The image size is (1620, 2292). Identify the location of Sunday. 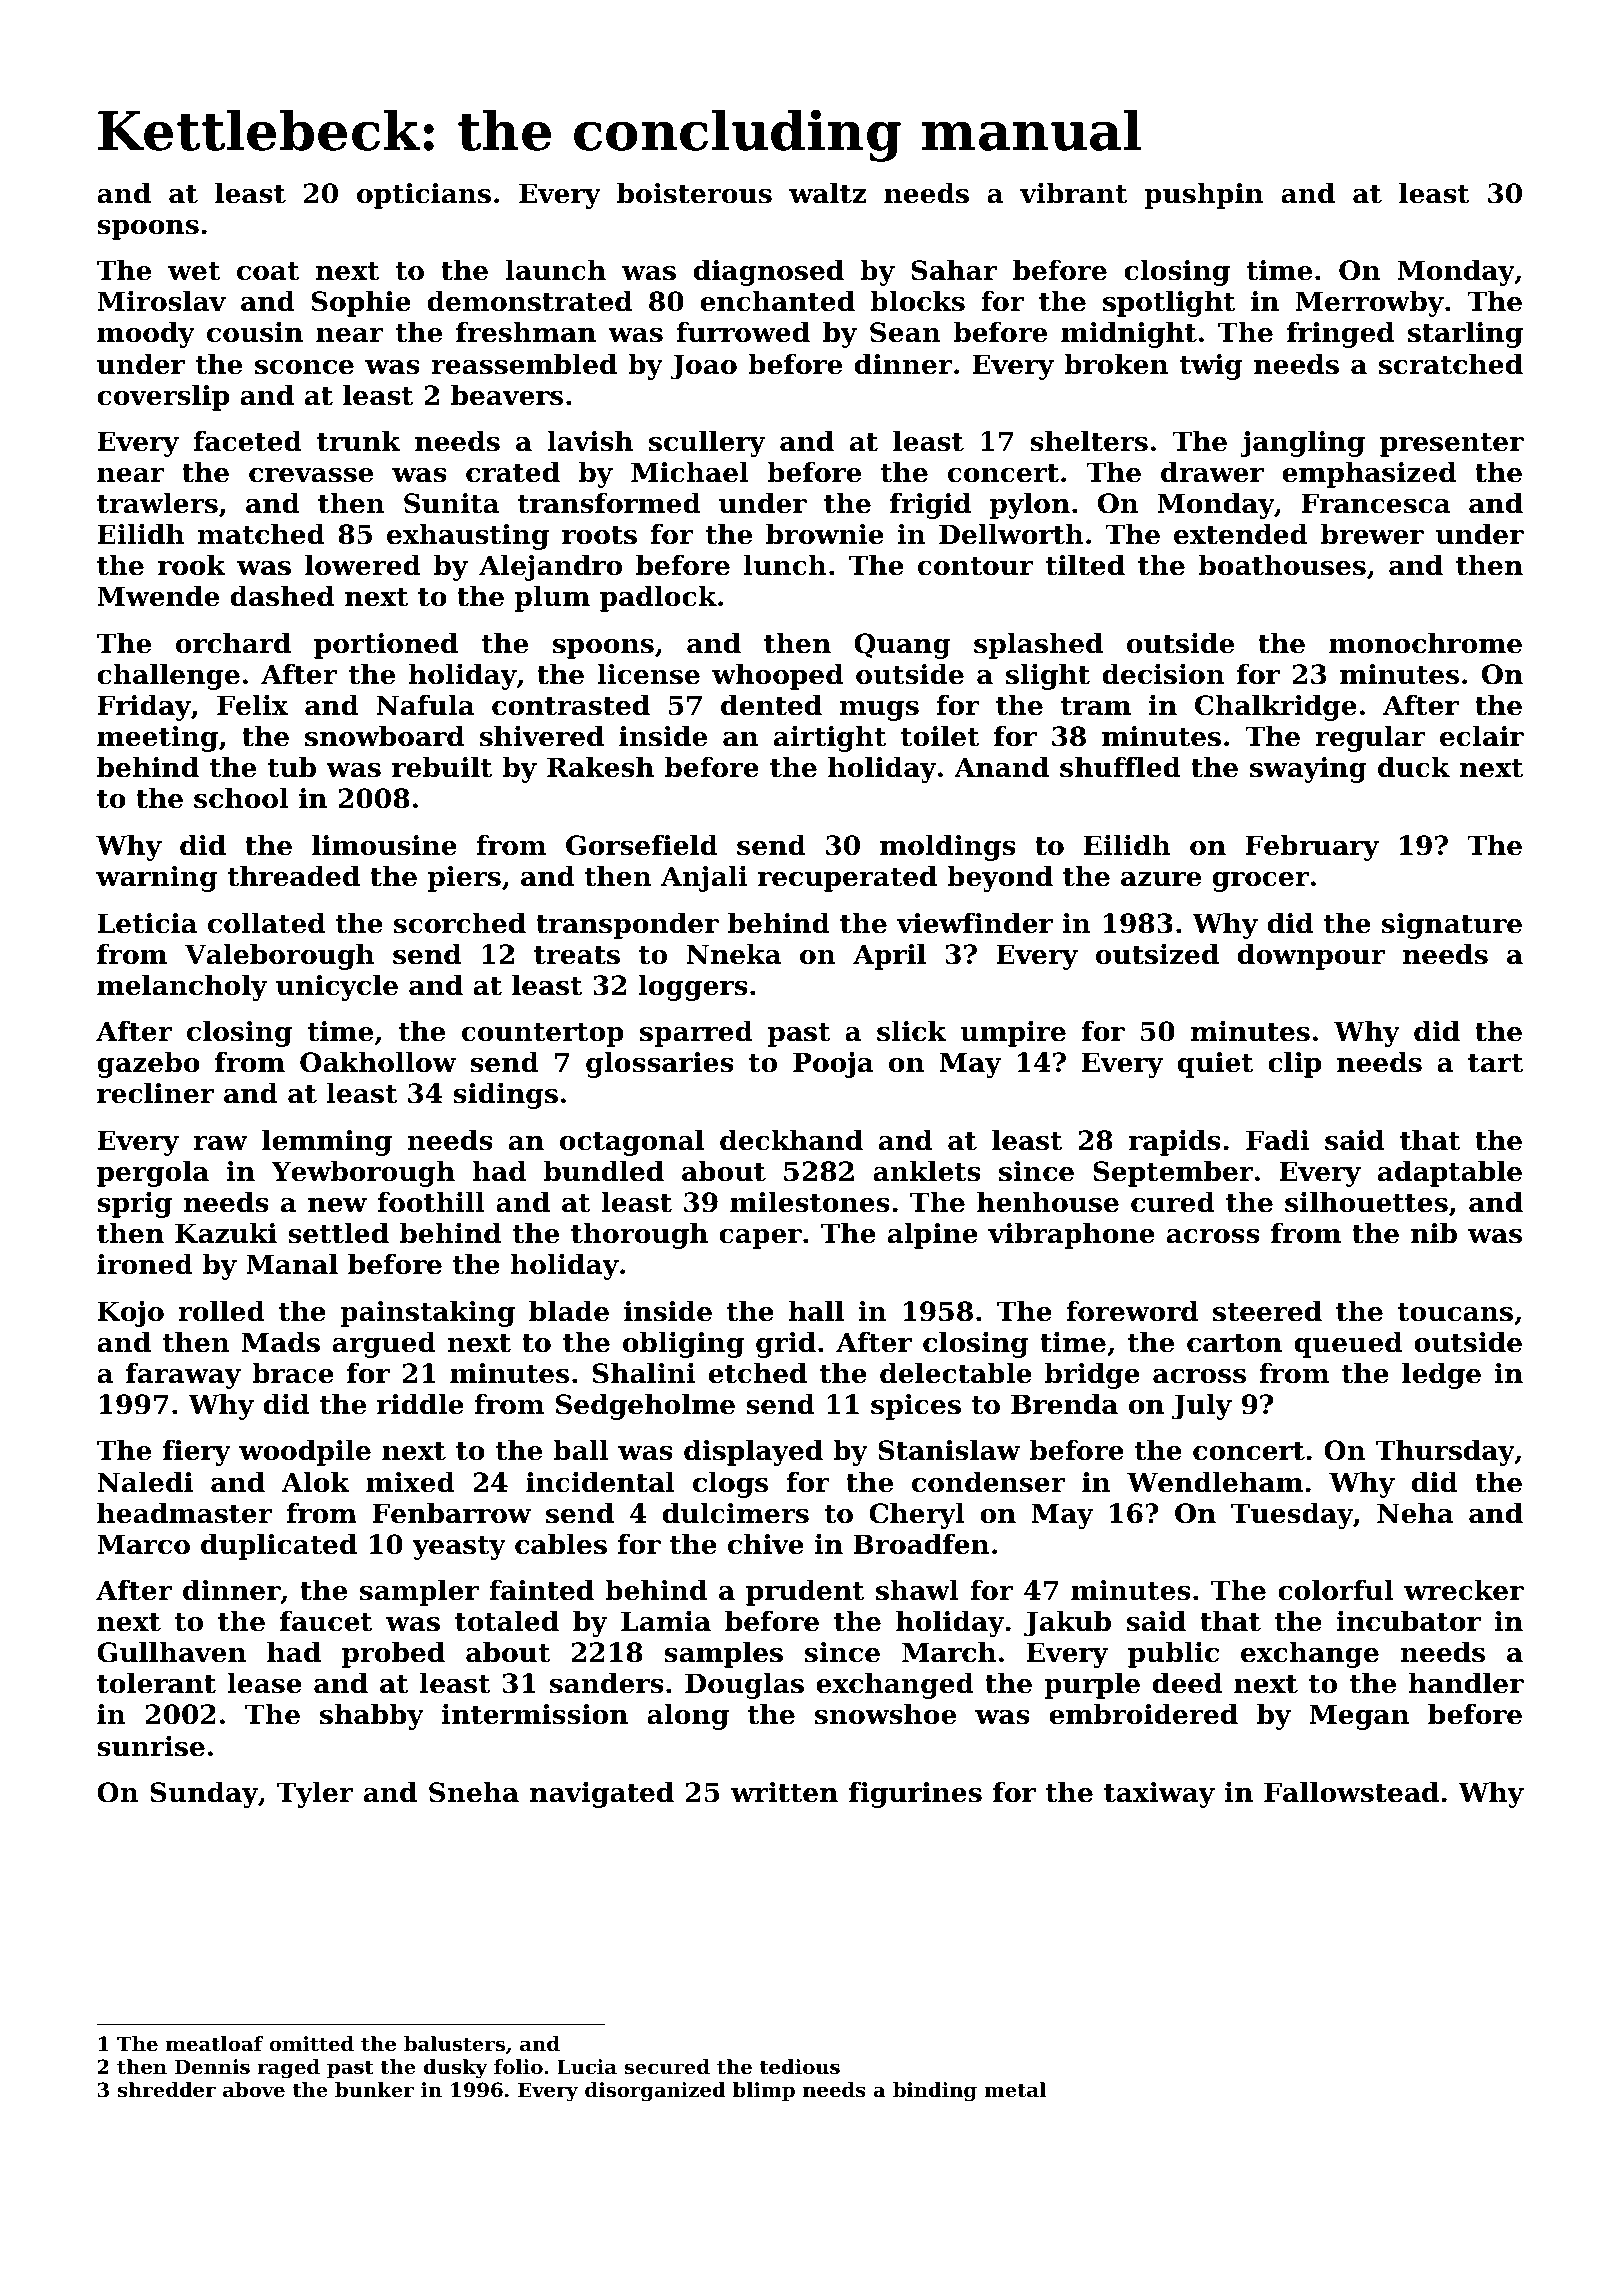
(204, 1795).
